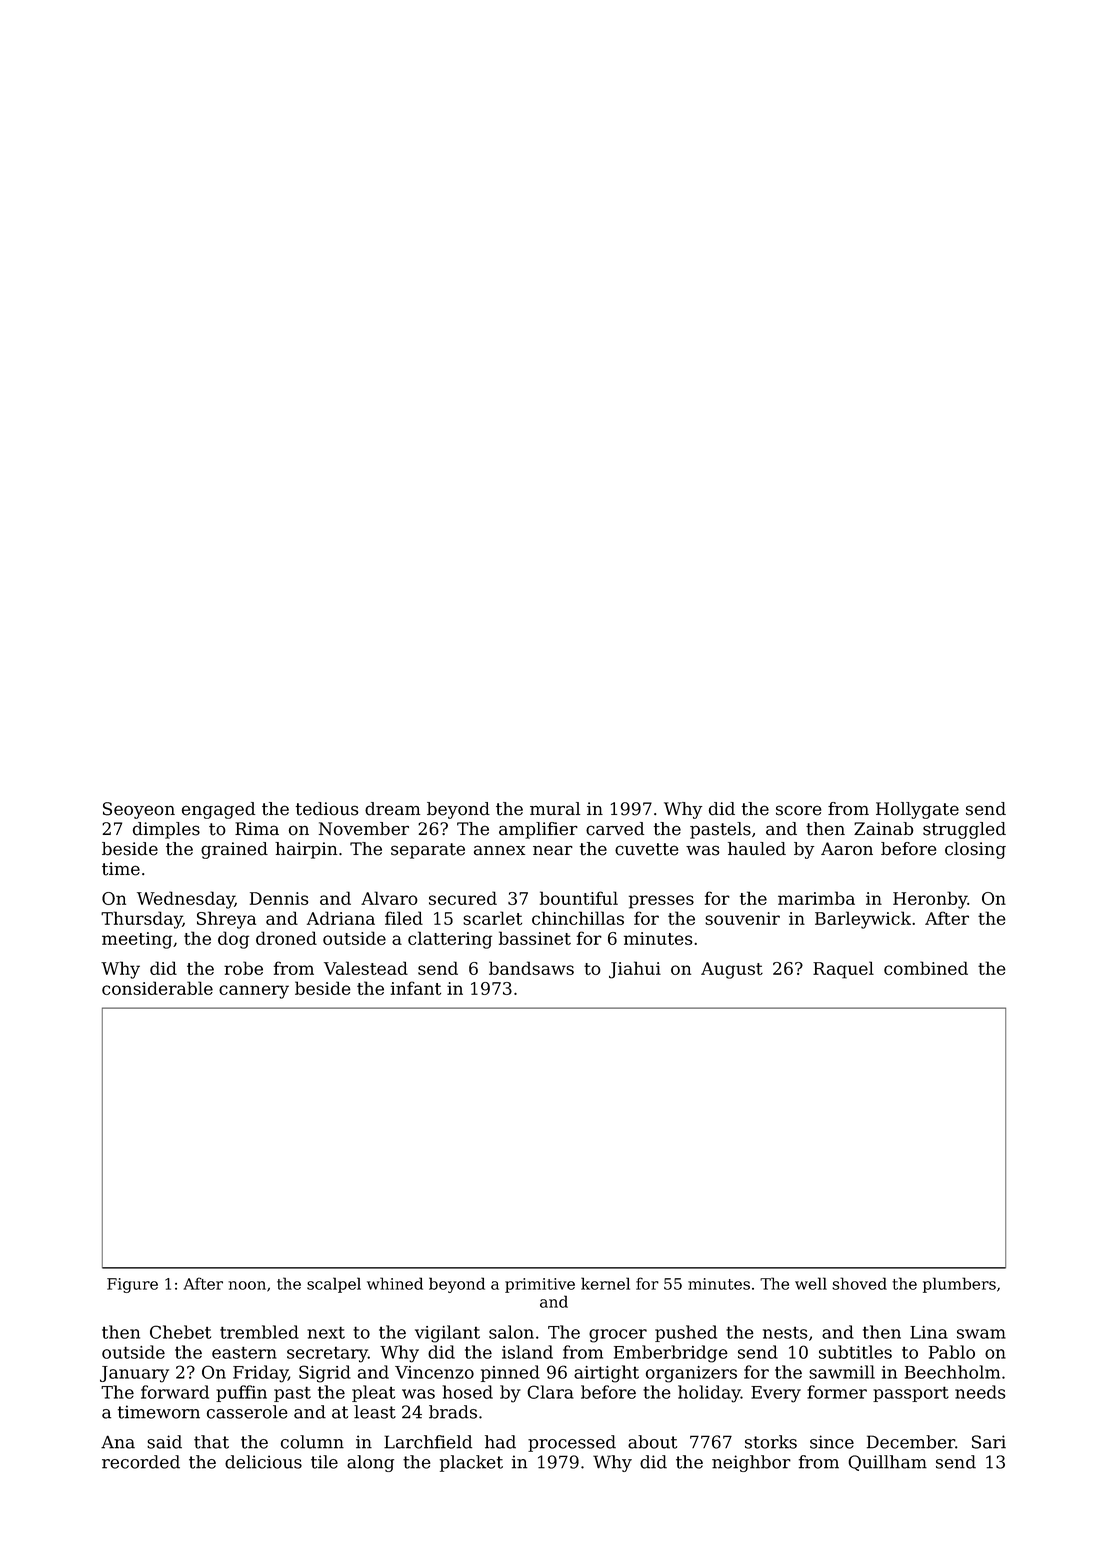 Image resolution: width=1108 pixels, height=1567 pixels. I want to click on needs, so click(980, 1392).
